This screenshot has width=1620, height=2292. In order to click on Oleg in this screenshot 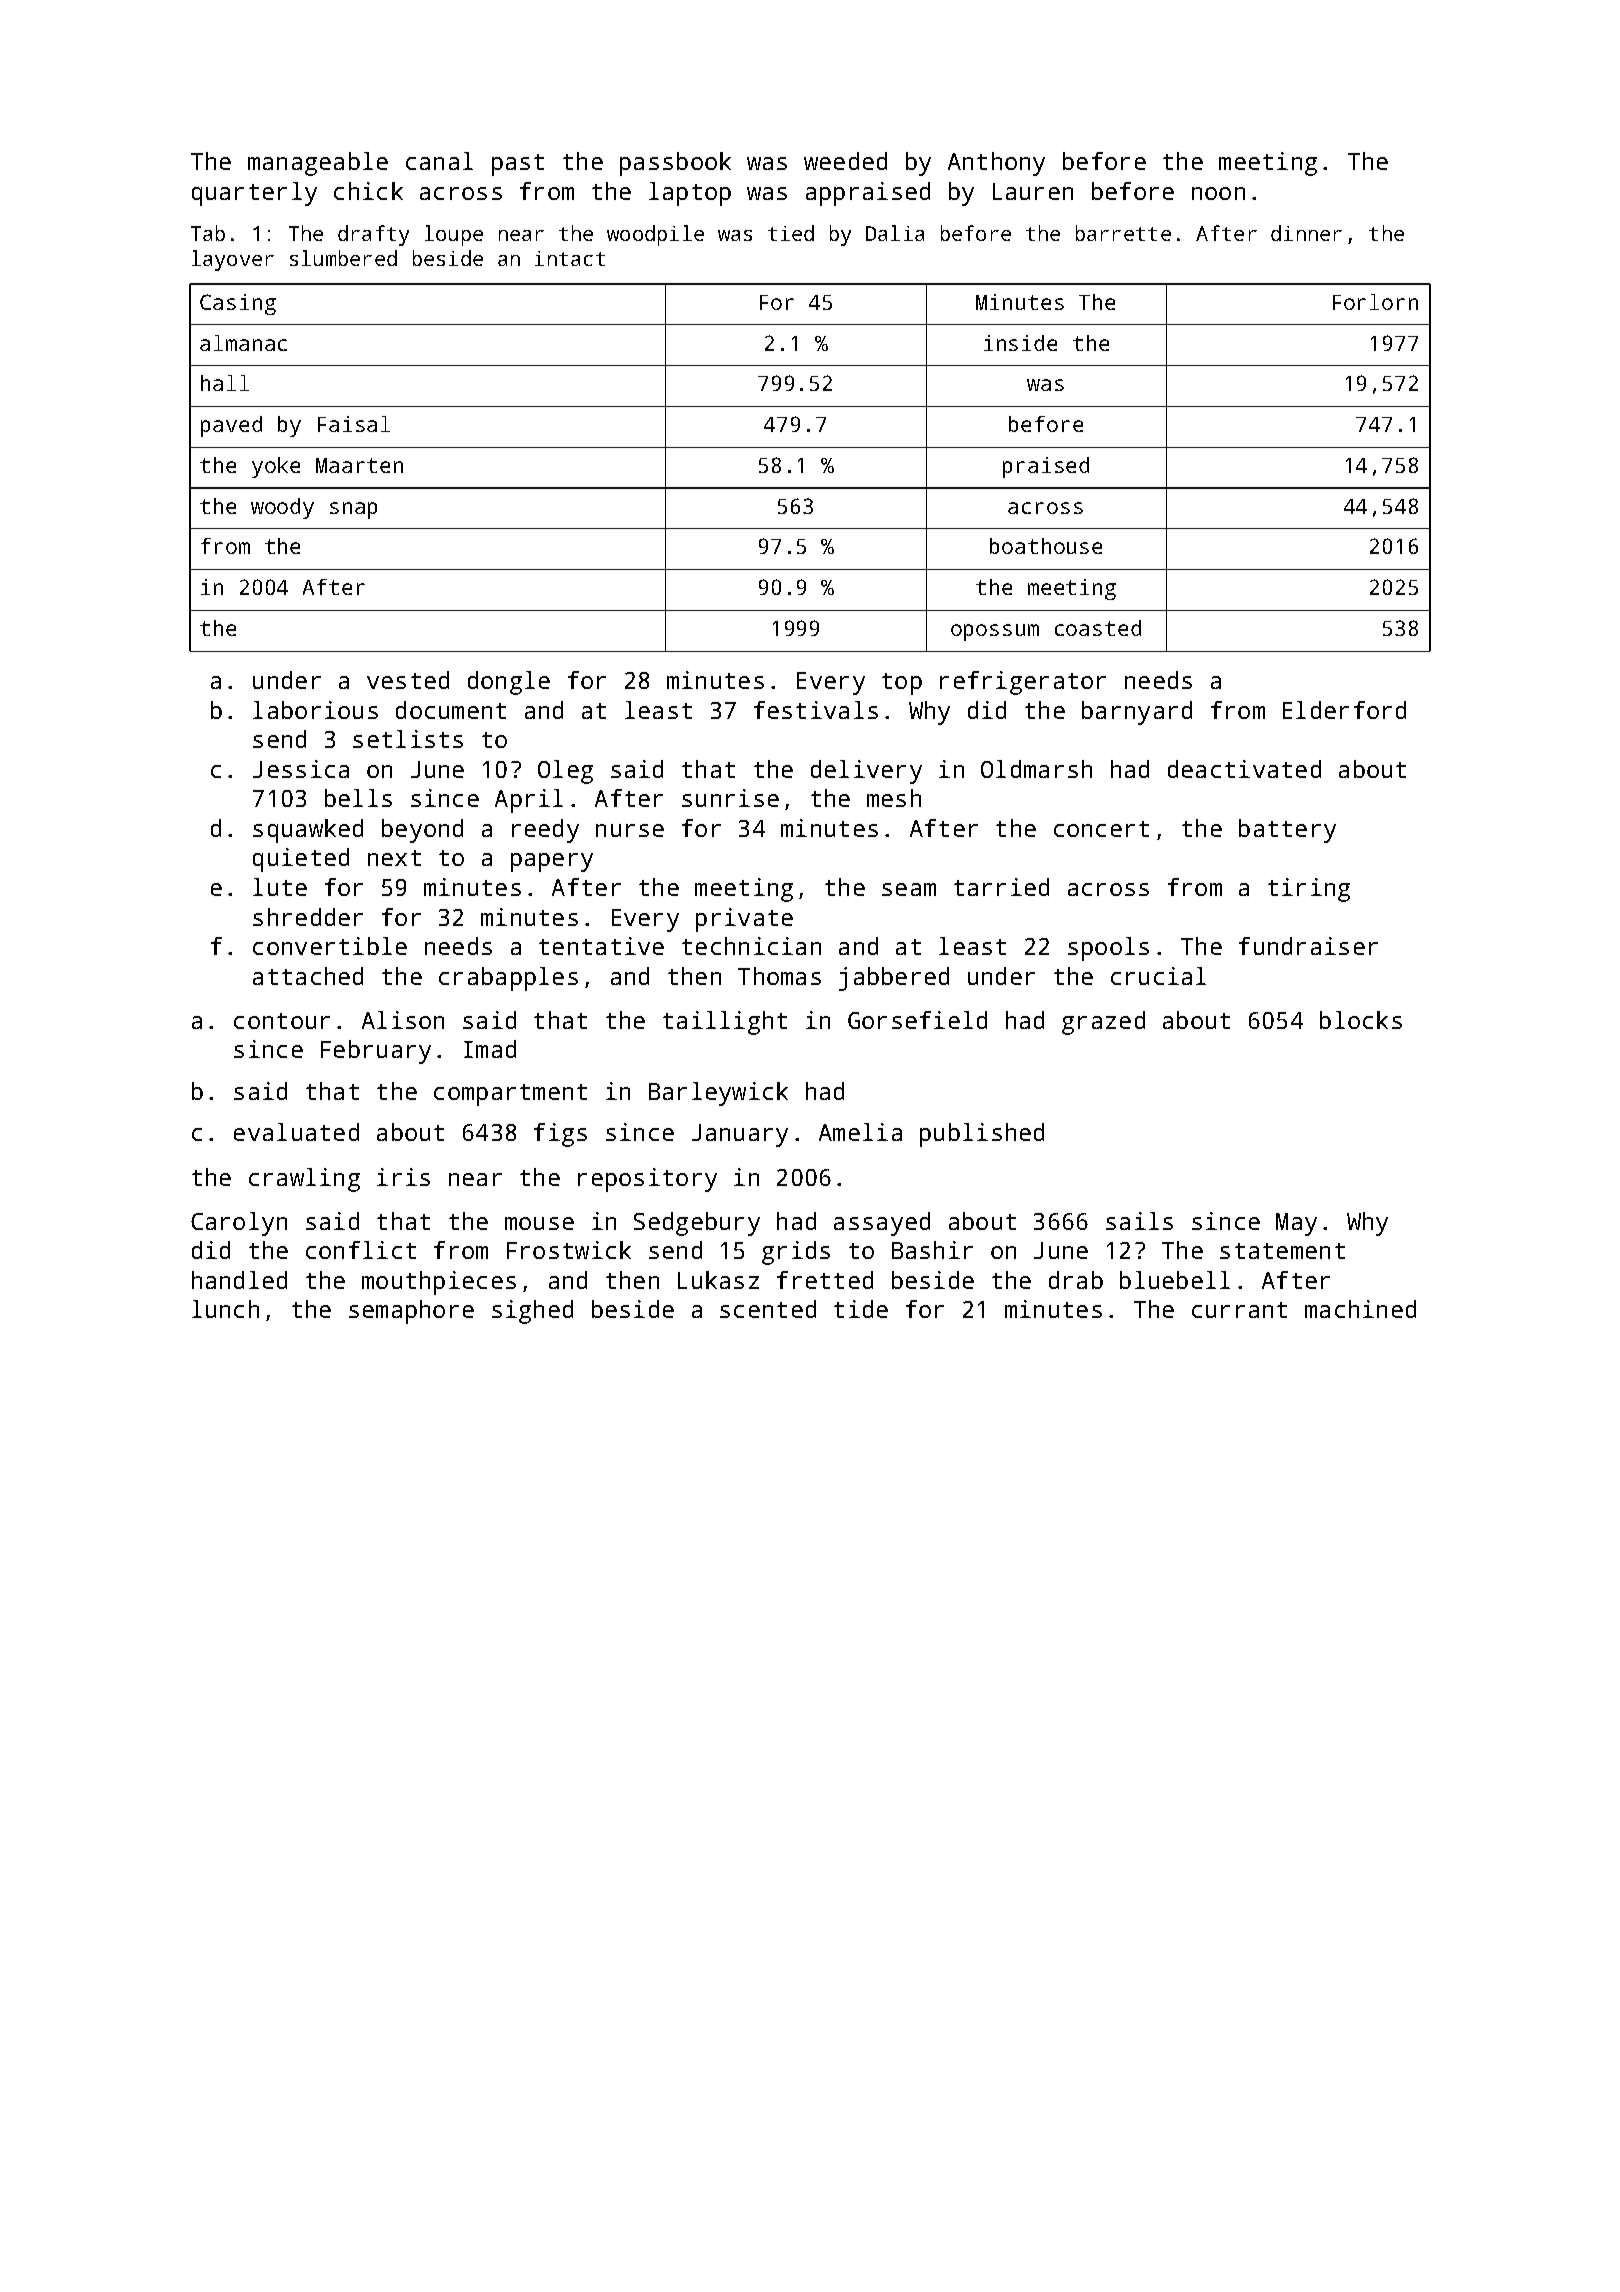, I will do `click(565, 772)`.
